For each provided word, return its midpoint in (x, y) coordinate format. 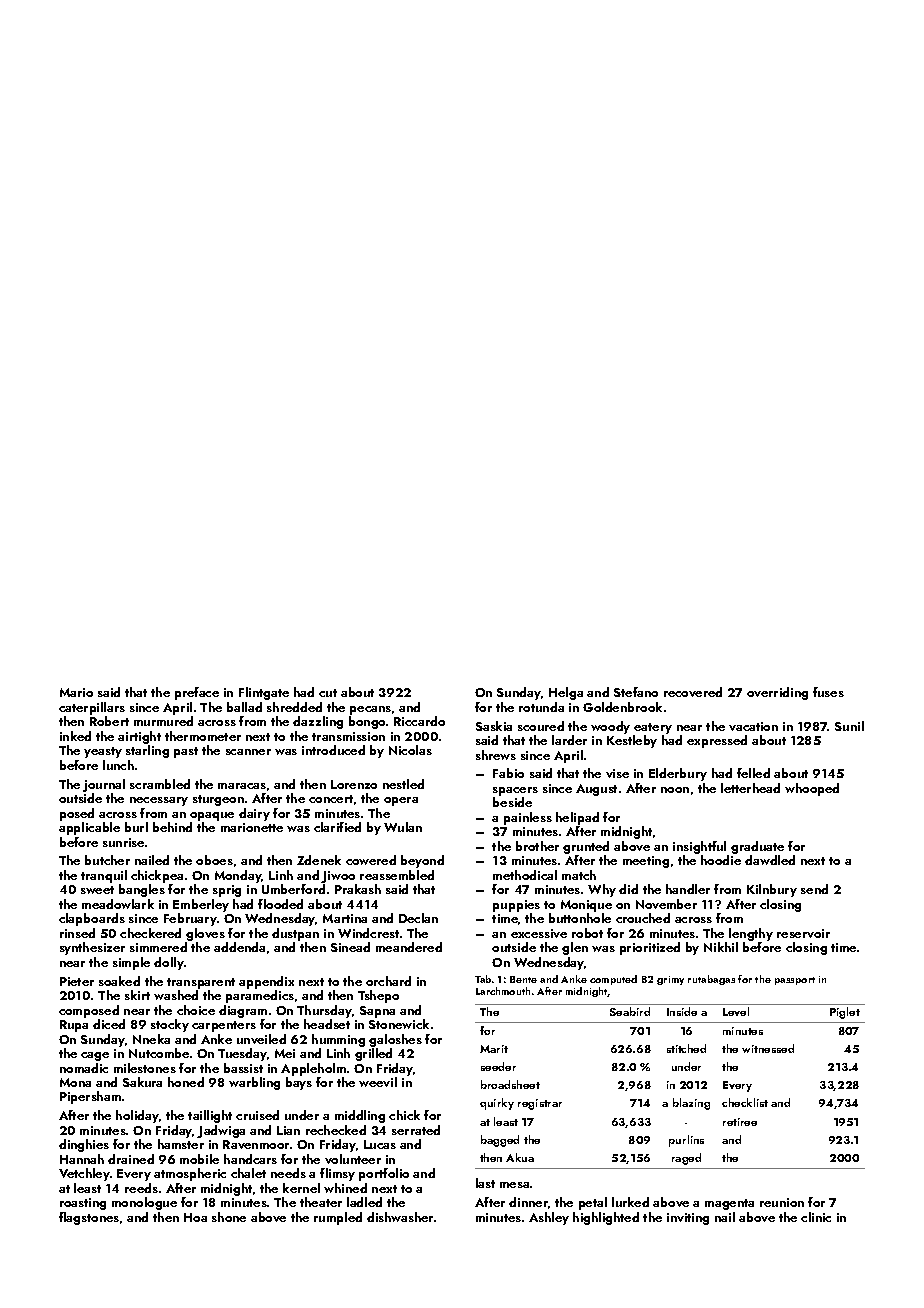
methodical (525, 875)
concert (331, 799)
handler (688, 889)
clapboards (92, 919)
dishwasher (400, 1217)
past (186, 752)
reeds (141, 1188)
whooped (812, 789)
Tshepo (378, 996)
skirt (137, 995)
